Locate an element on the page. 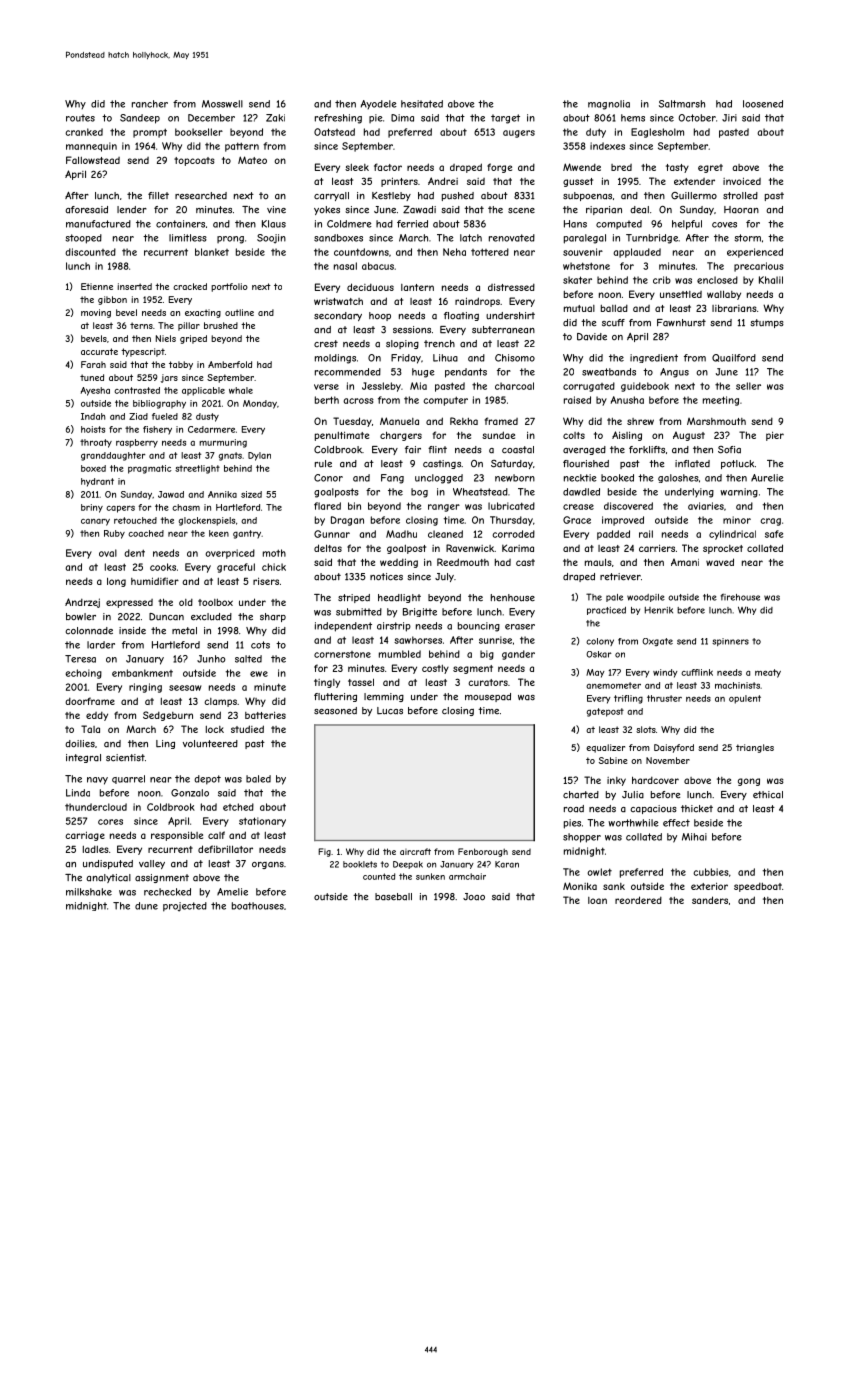 The image size is (849, 1400). woodpile is located at coordinates (646, 598).
